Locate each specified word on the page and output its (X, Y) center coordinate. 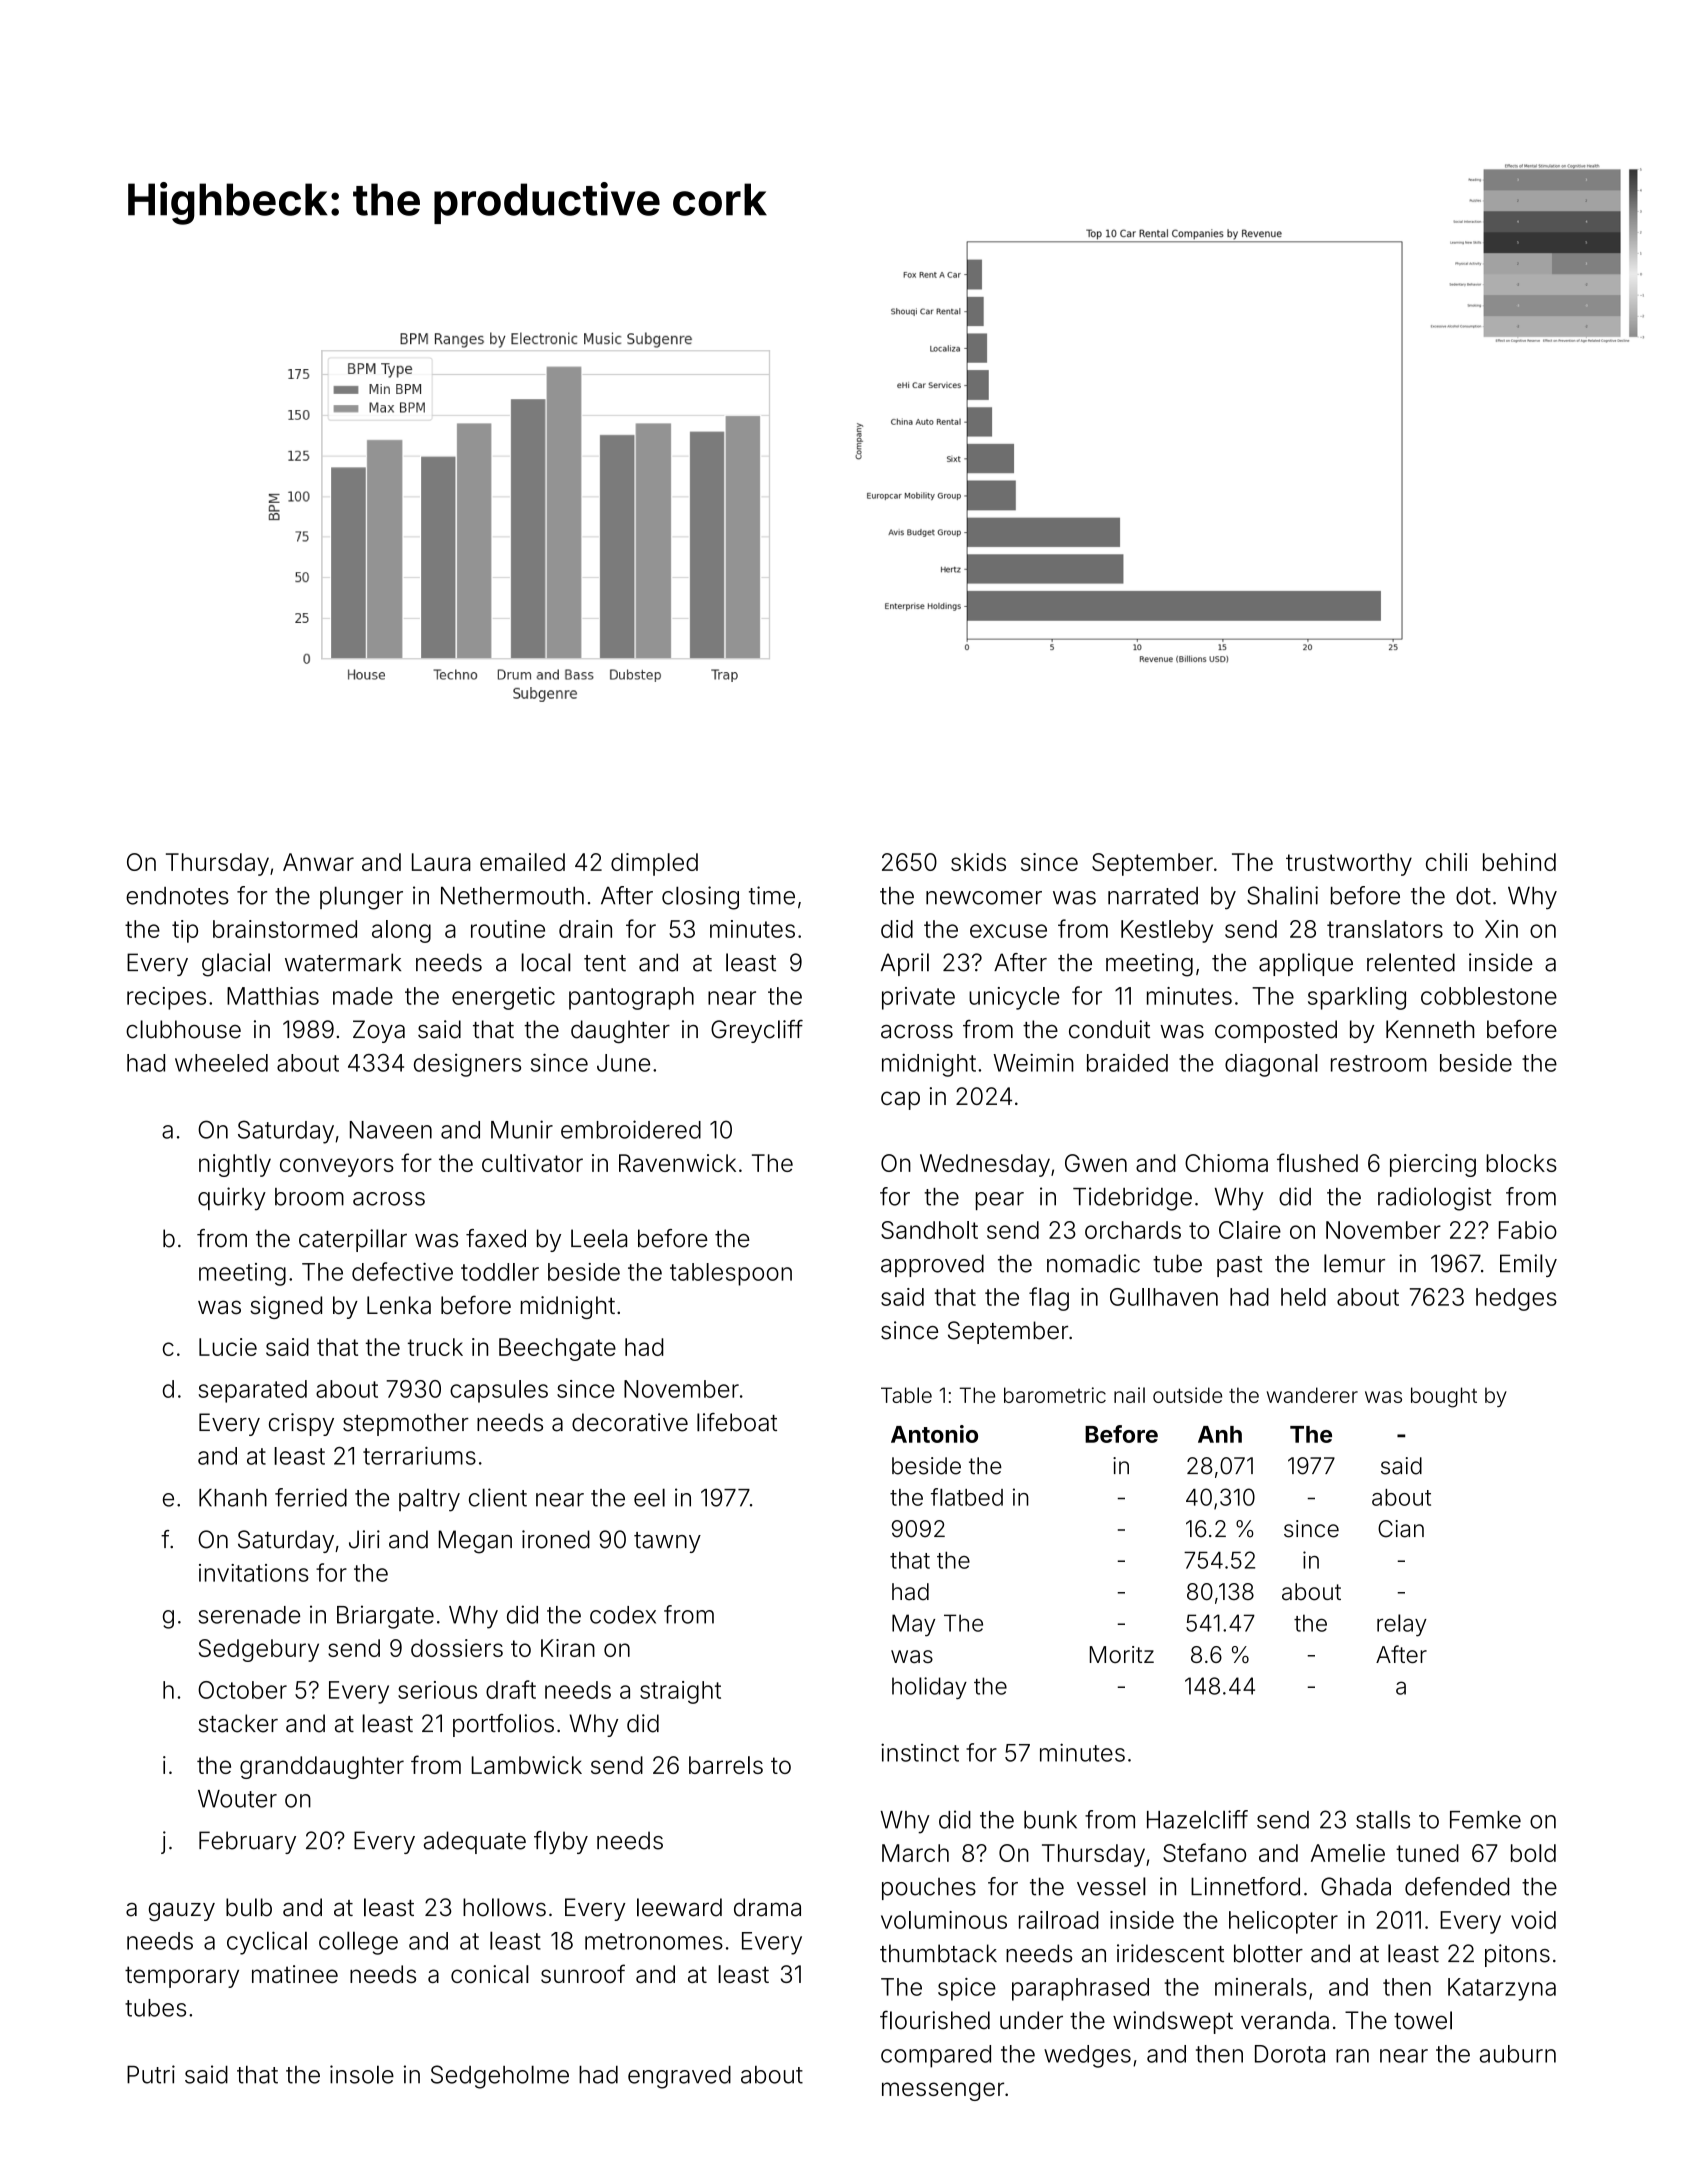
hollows (504, 1907)
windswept (1173, 2022)
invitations (254, 1573)
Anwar (318, 862)
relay (1402, 1625)
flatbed (967, 1497)
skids (978, 862)
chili (1446, 862)
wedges (1087, 2056)
